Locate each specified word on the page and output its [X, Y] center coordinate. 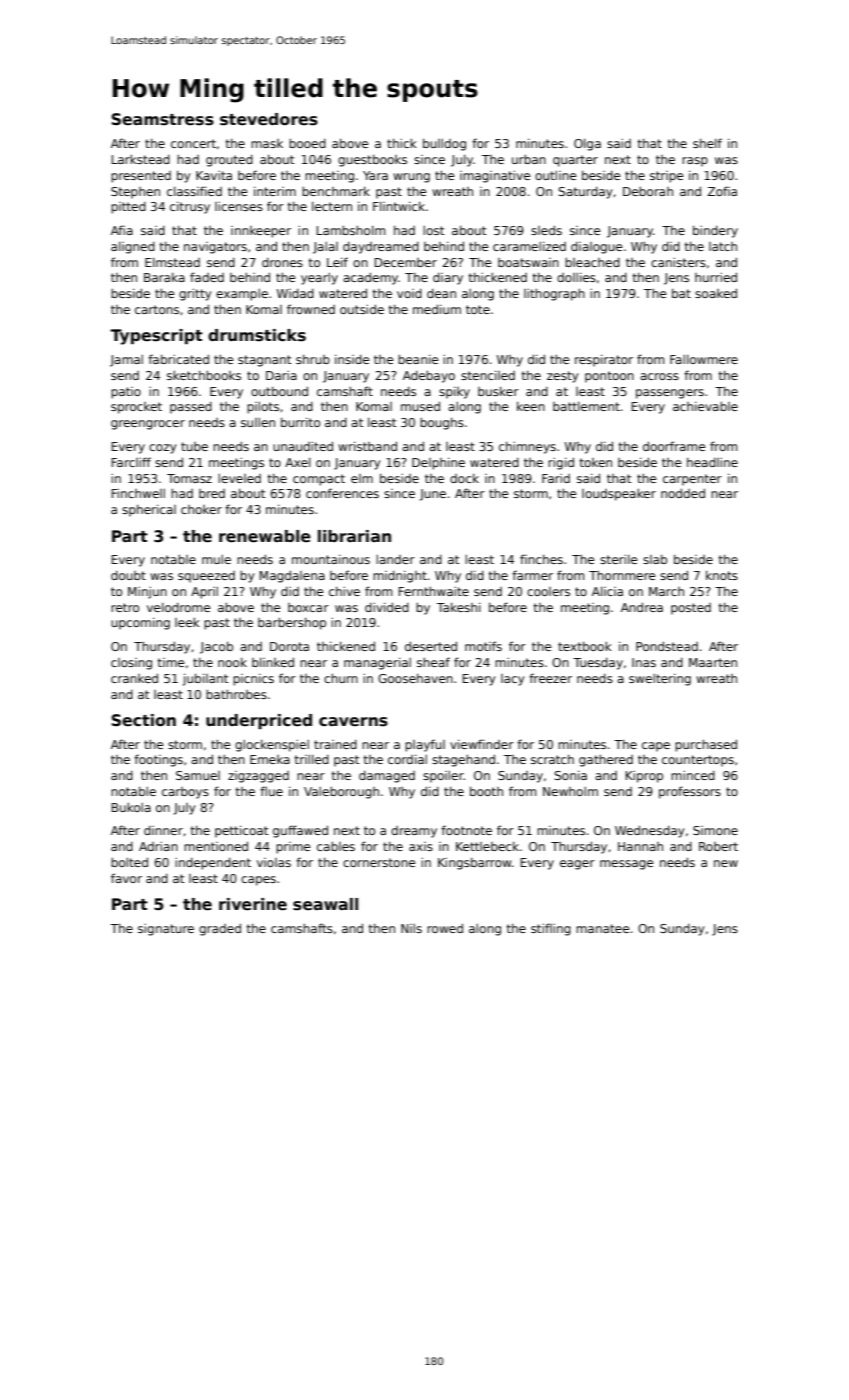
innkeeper [261, 232]
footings [158, 760]
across [659, 376]
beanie [418, 359]
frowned [311, 309]
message [626, 865]
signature [166, 929]
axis [421, 846]
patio [126, 393]
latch [723, 246]
